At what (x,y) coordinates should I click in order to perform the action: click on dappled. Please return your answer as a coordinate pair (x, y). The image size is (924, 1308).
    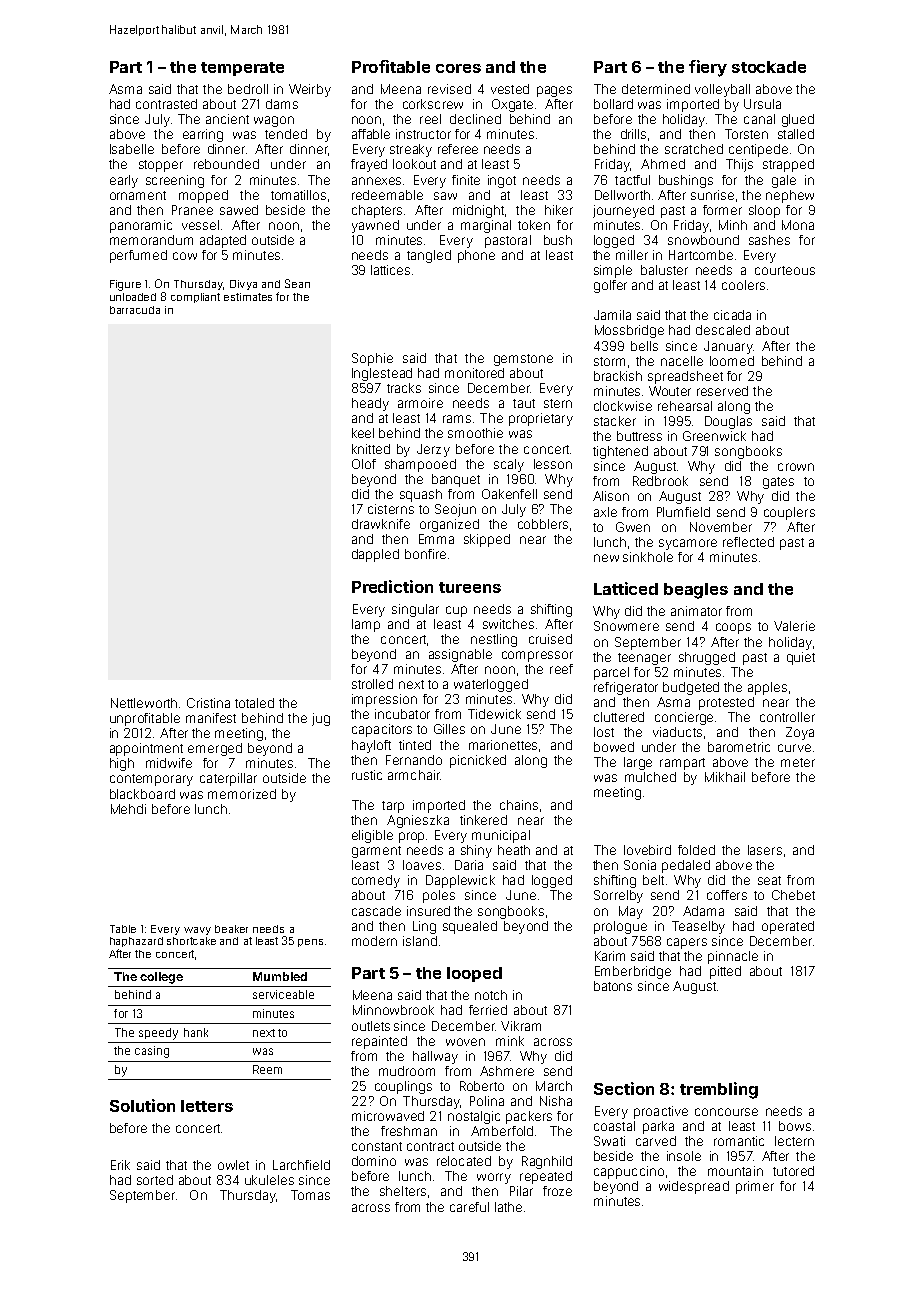
    Looking at the image, I should click on (375, 555).
